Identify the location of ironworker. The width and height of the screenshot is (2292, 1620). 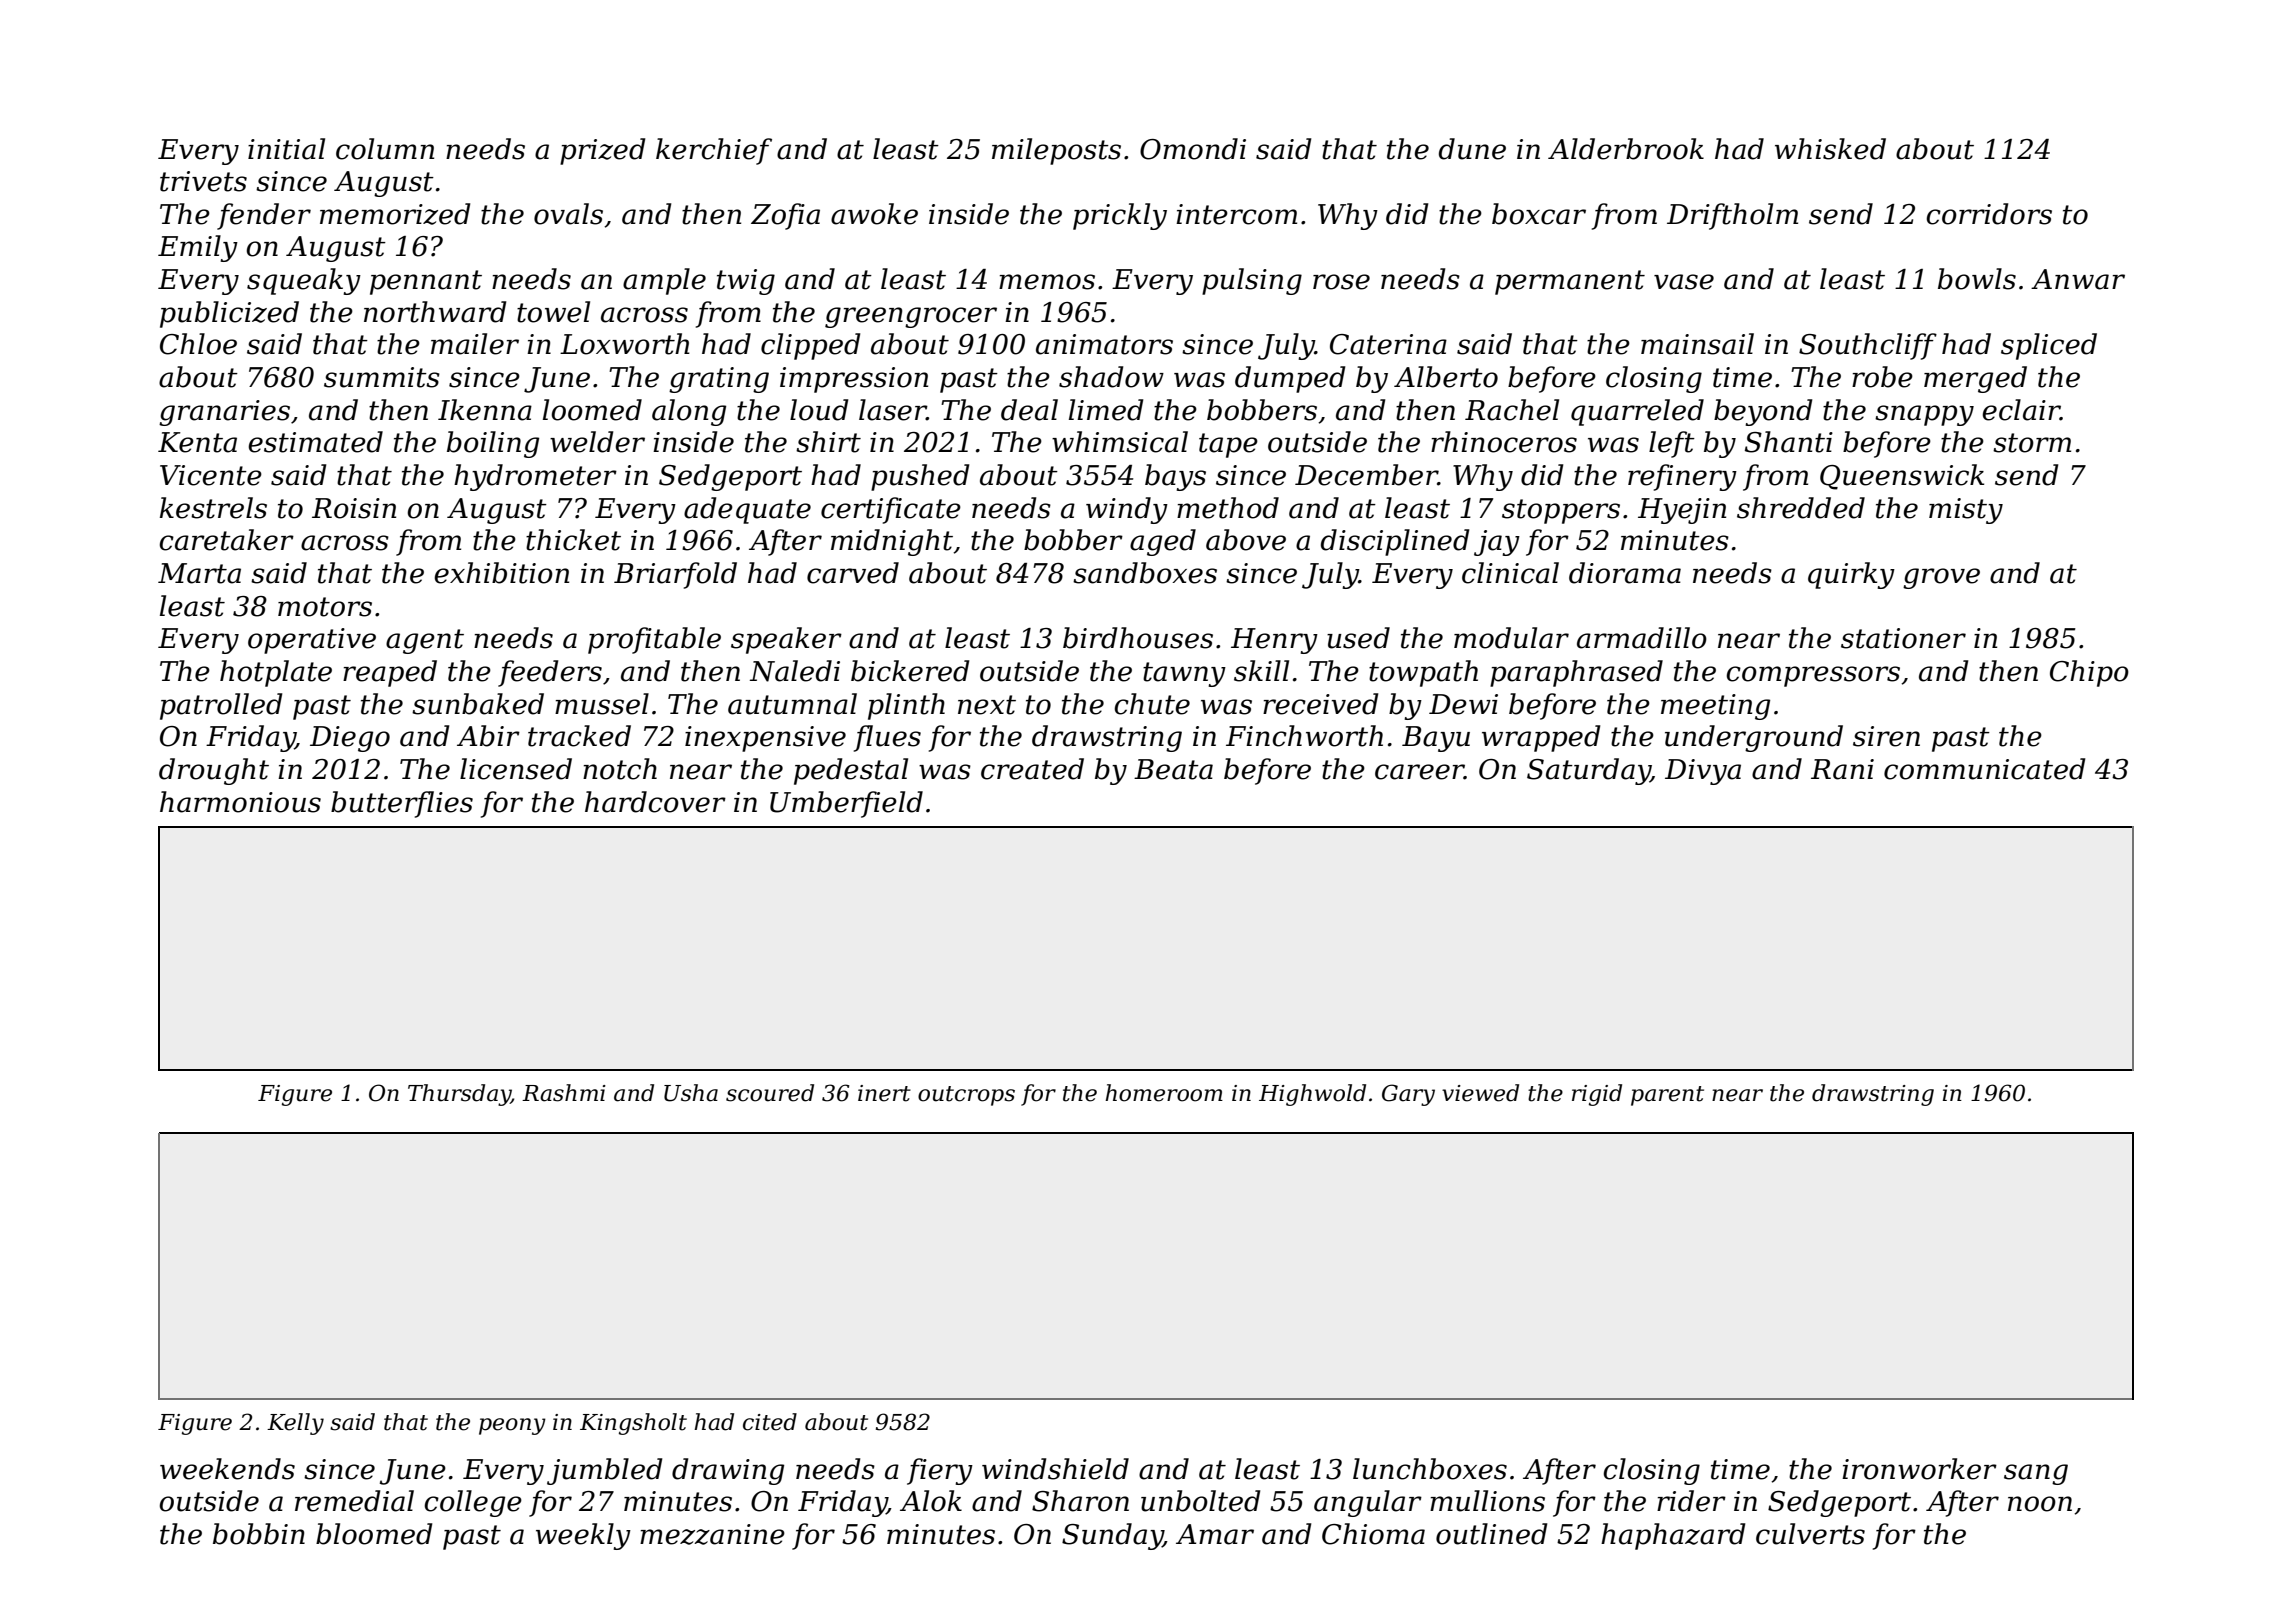
(1919, 1469).
